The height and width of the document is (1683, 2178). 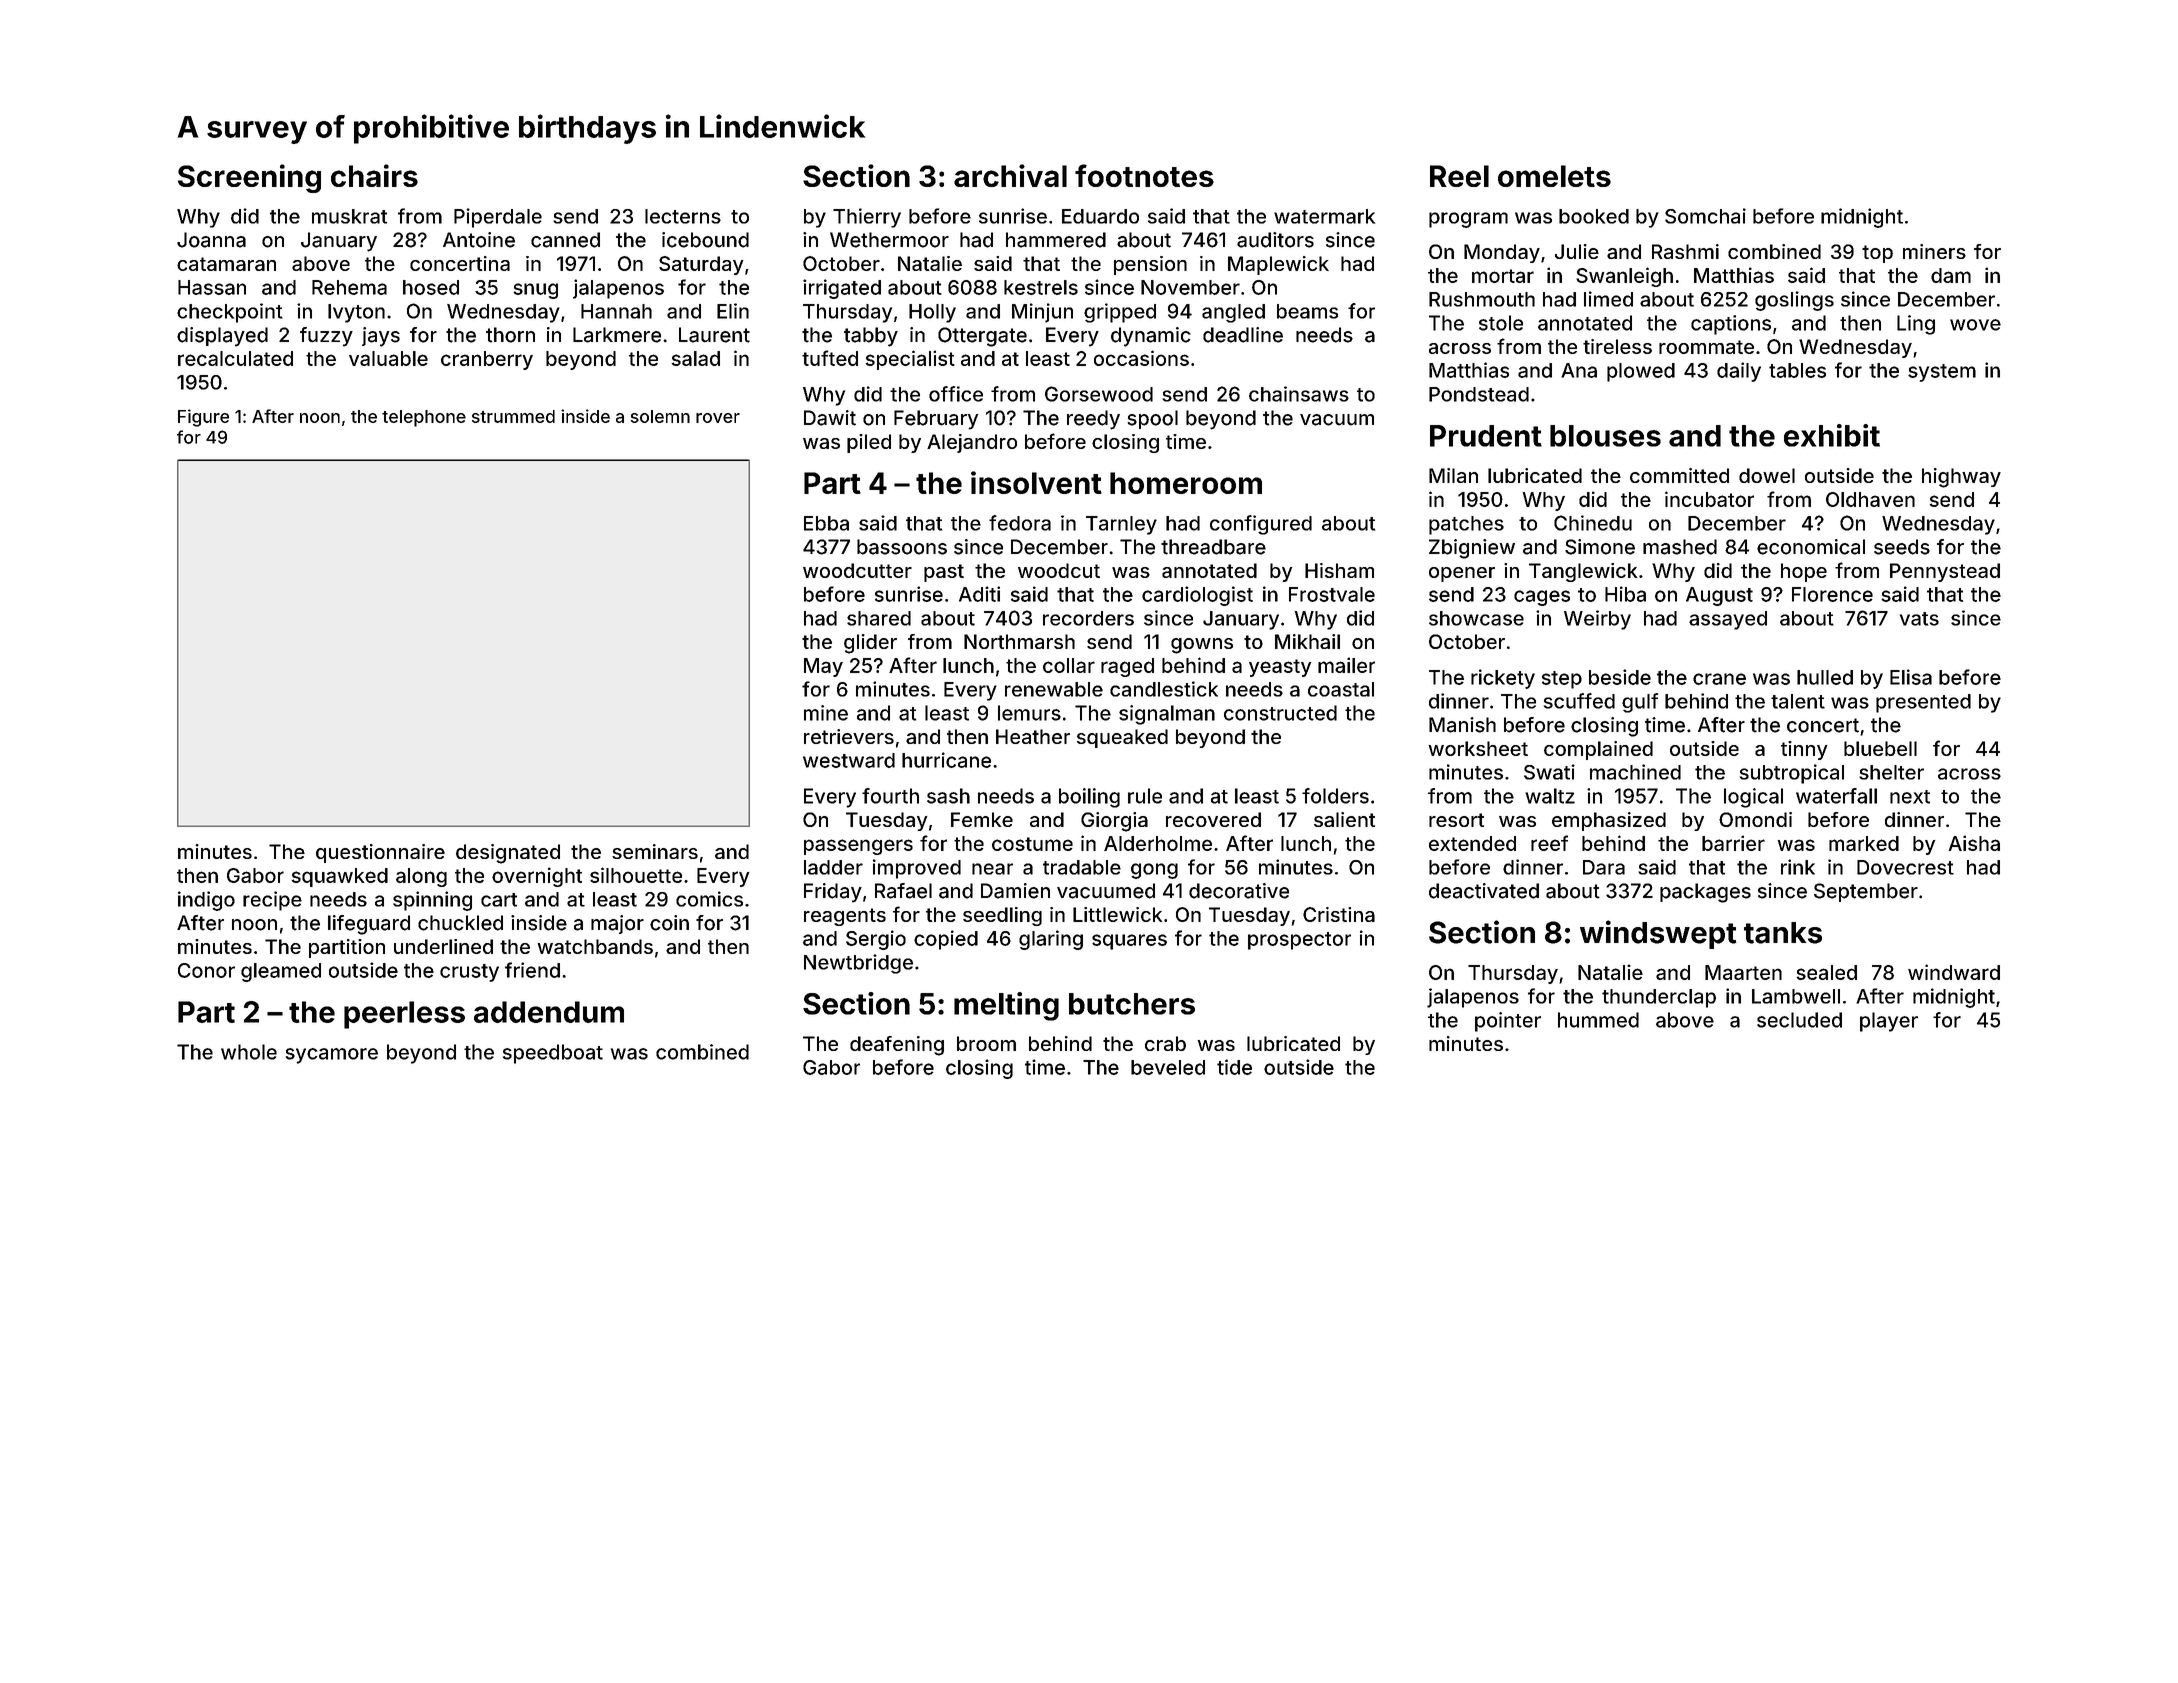 I want to click on beveled, so click(x=1168, y=1067).
